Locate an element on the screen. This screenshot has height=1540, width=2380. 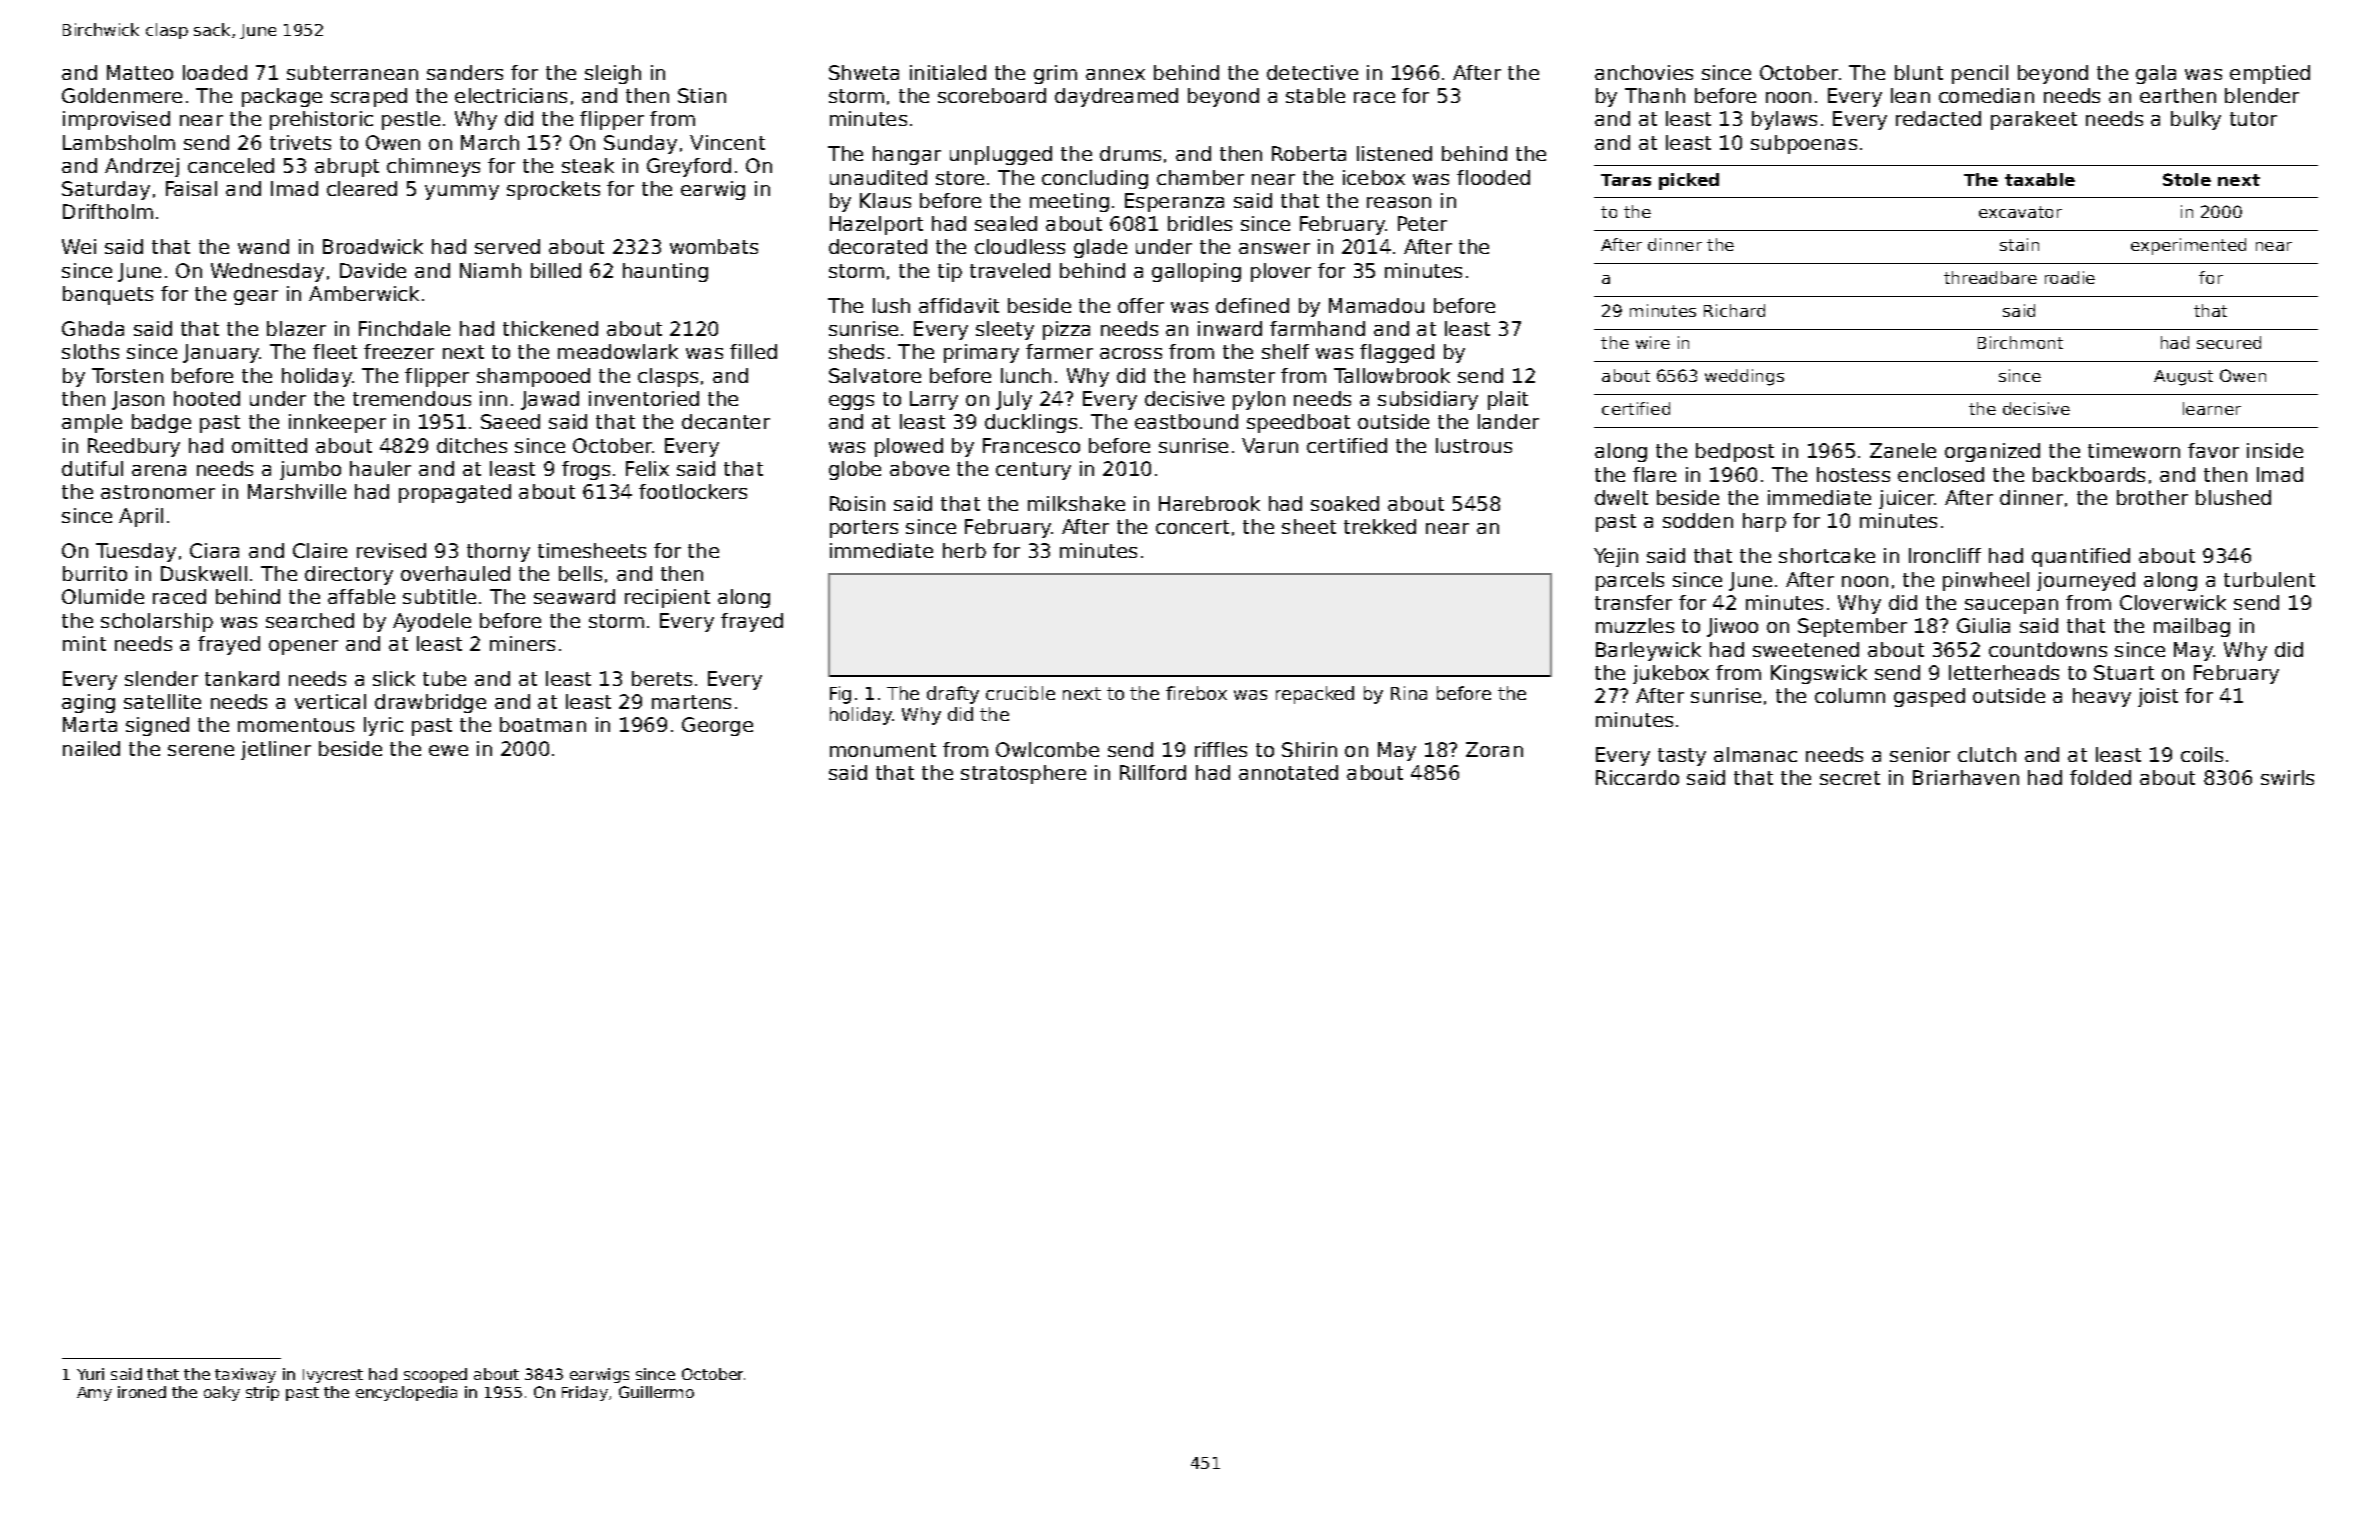
gala is located at coordinates (2156, 74).
